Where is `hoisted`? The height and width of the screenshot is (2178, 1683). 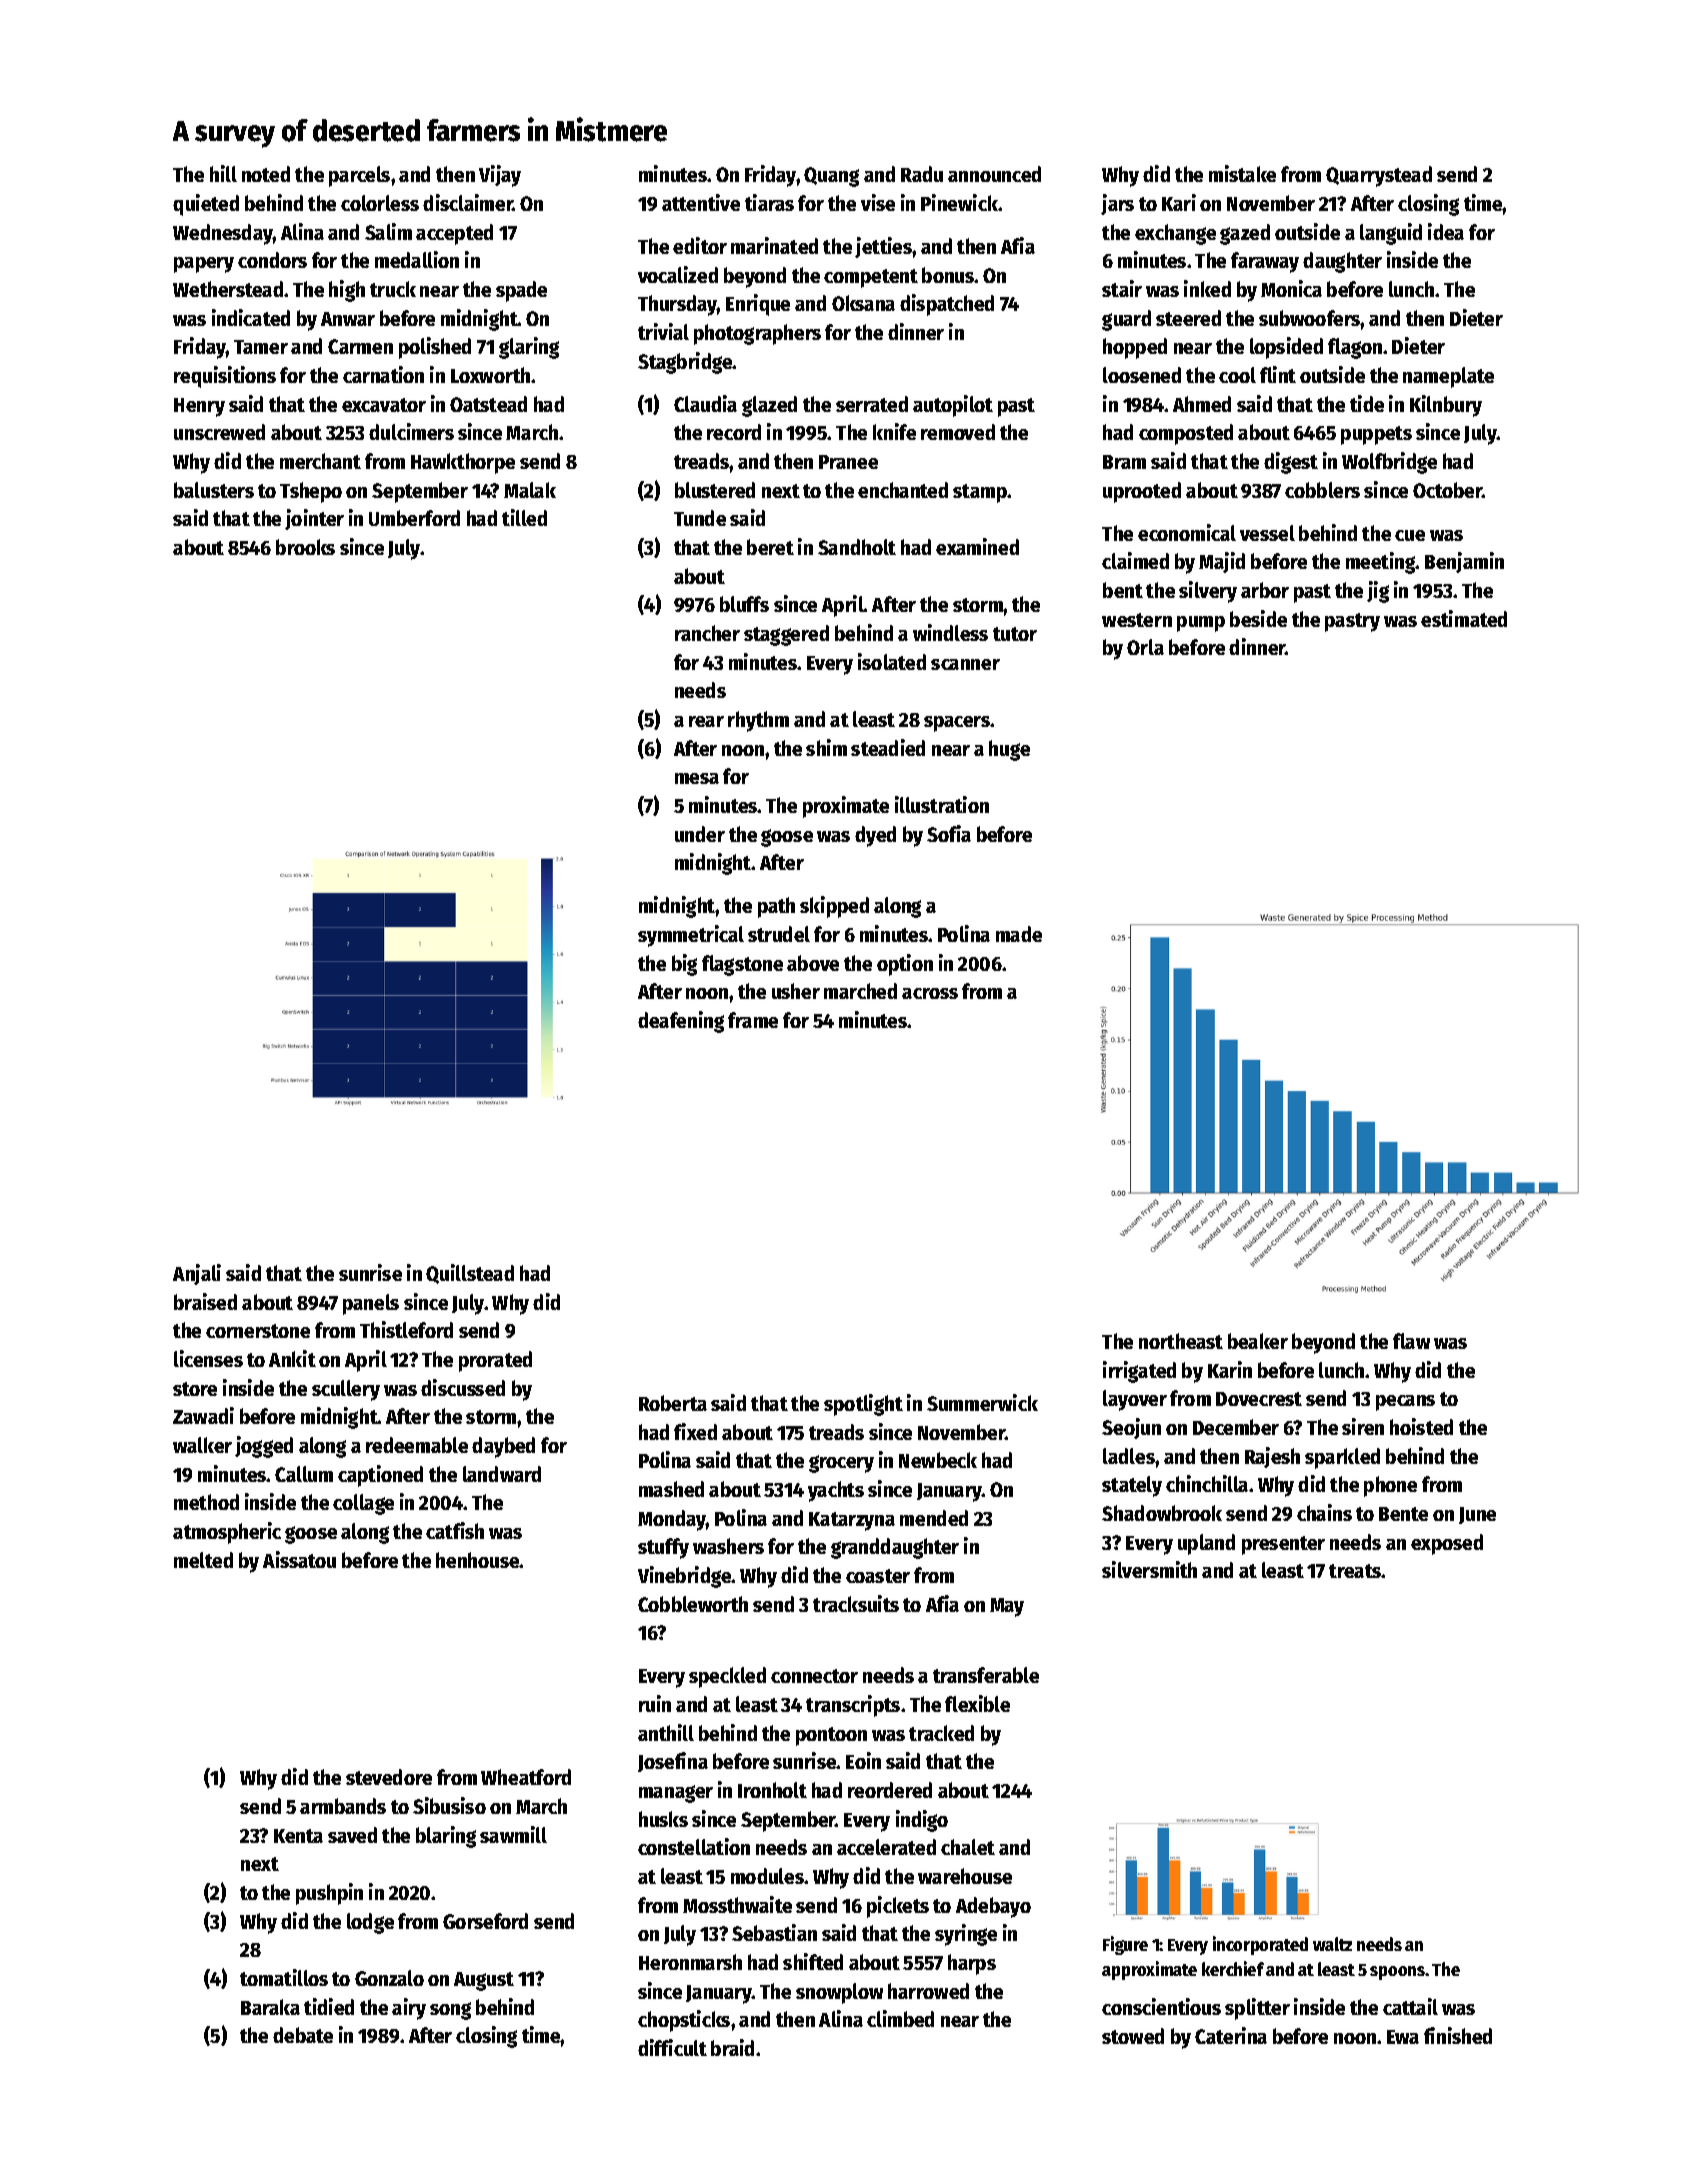
hoisted is located at coordinates (1421, 1426).
